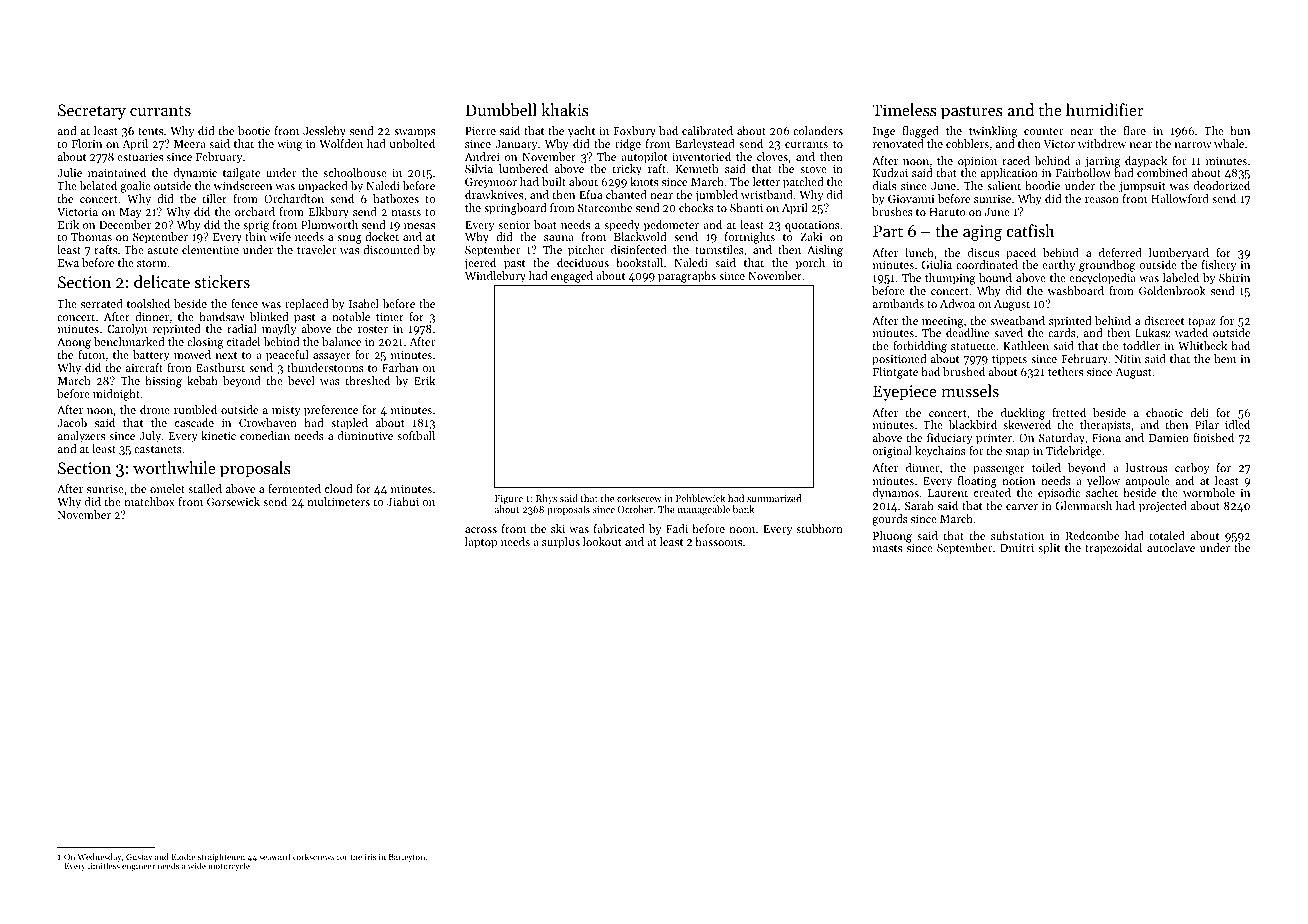  What do you see at coordinates (140, 157) in the image?
I see `estuaries` at bounding box center [140, 157].
